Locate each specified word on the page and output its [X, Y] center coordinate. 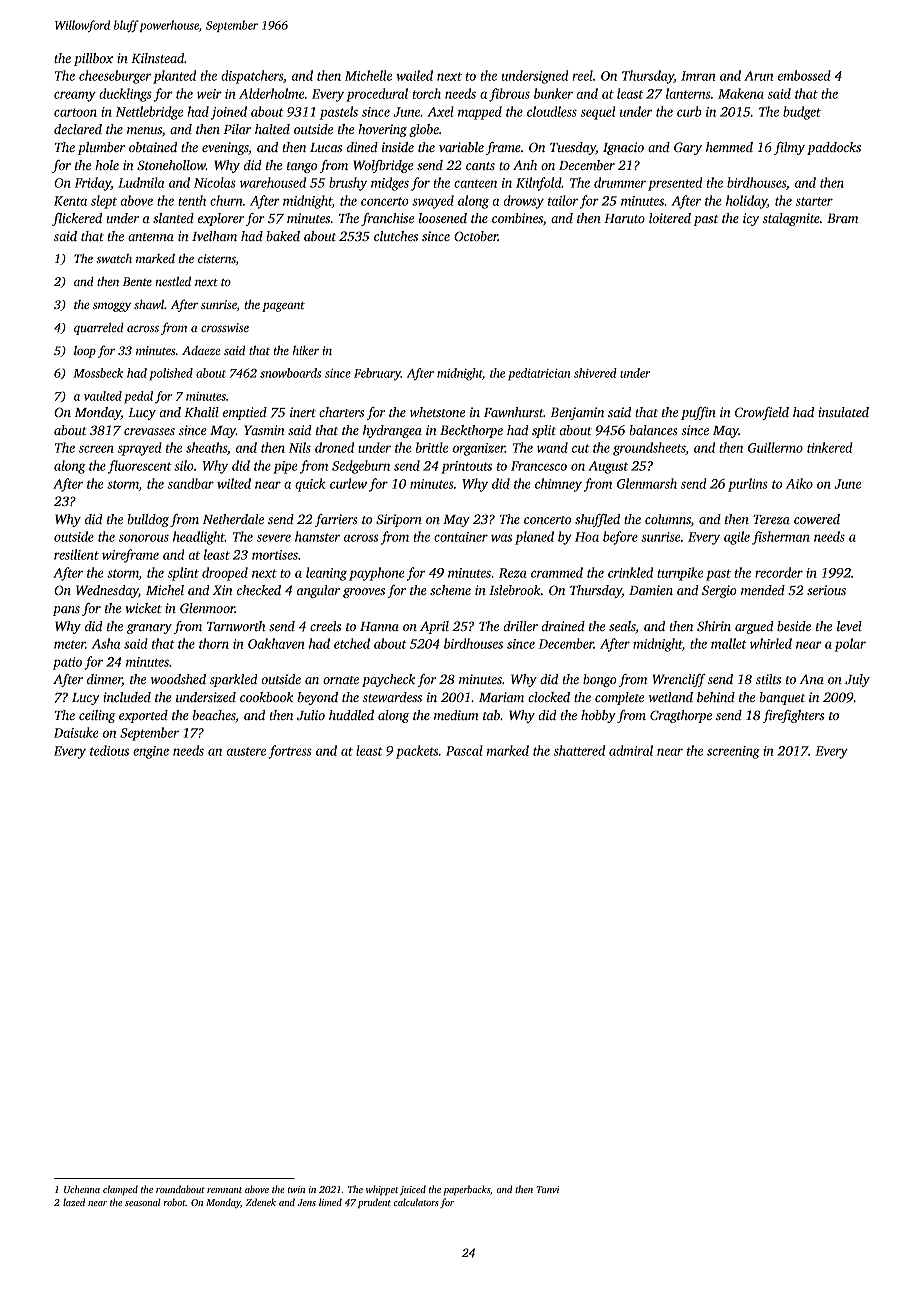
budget [802, 113]
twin [296, 1189]
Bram [842, 218]
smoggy [112, 307]
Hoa [587, 537]
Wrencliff [679, 680]
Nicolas [215, 182]
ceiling [97, 716]
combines [517, 218]
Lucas [326, 147]
